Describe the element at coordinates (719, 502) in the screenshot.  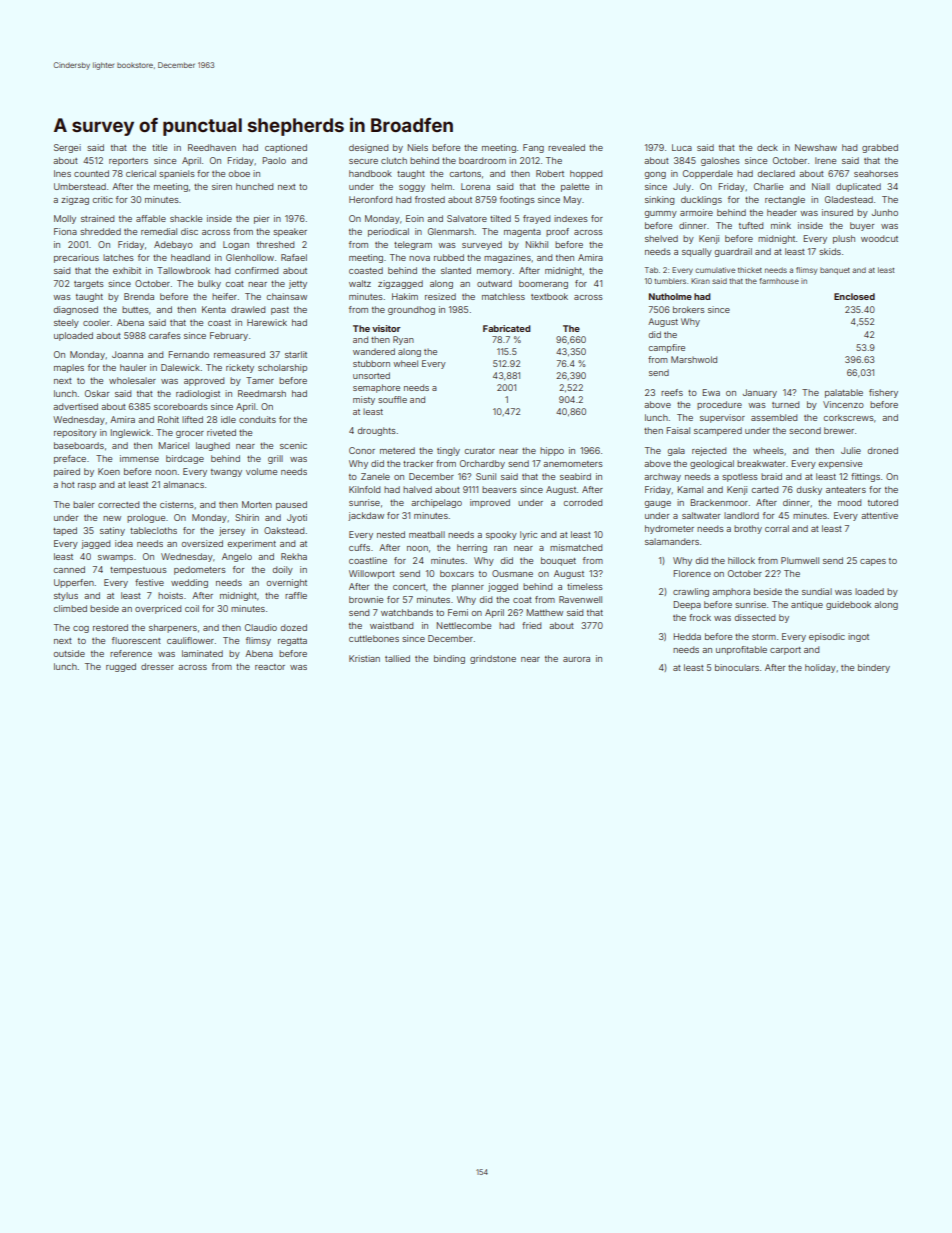
I see `Brackenmoor` at that location.
